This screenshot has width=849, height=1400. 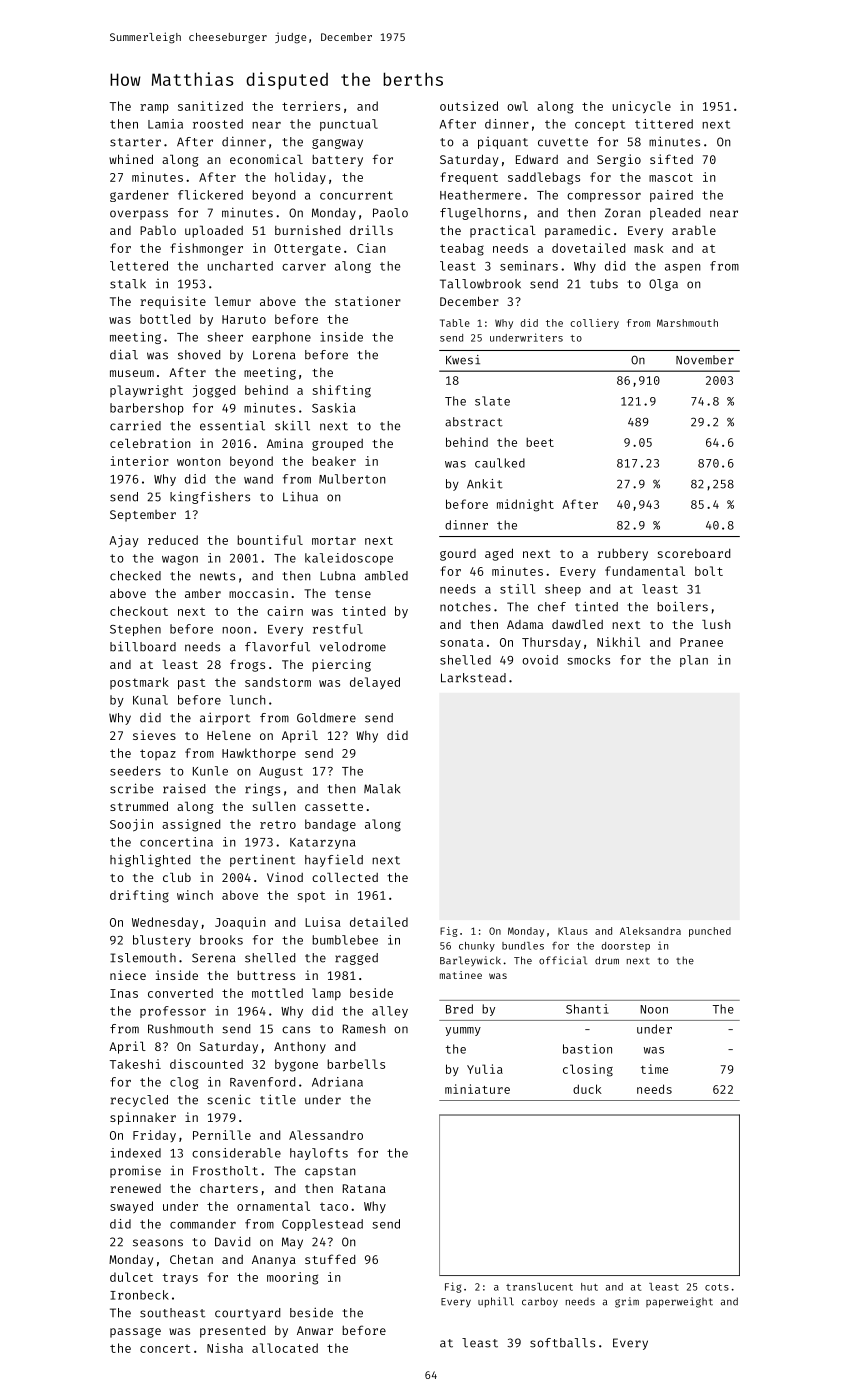 What do you see at coordinates (210, 195) in the screenshot?
I see `flickered` at bounding box center [210, 195].
